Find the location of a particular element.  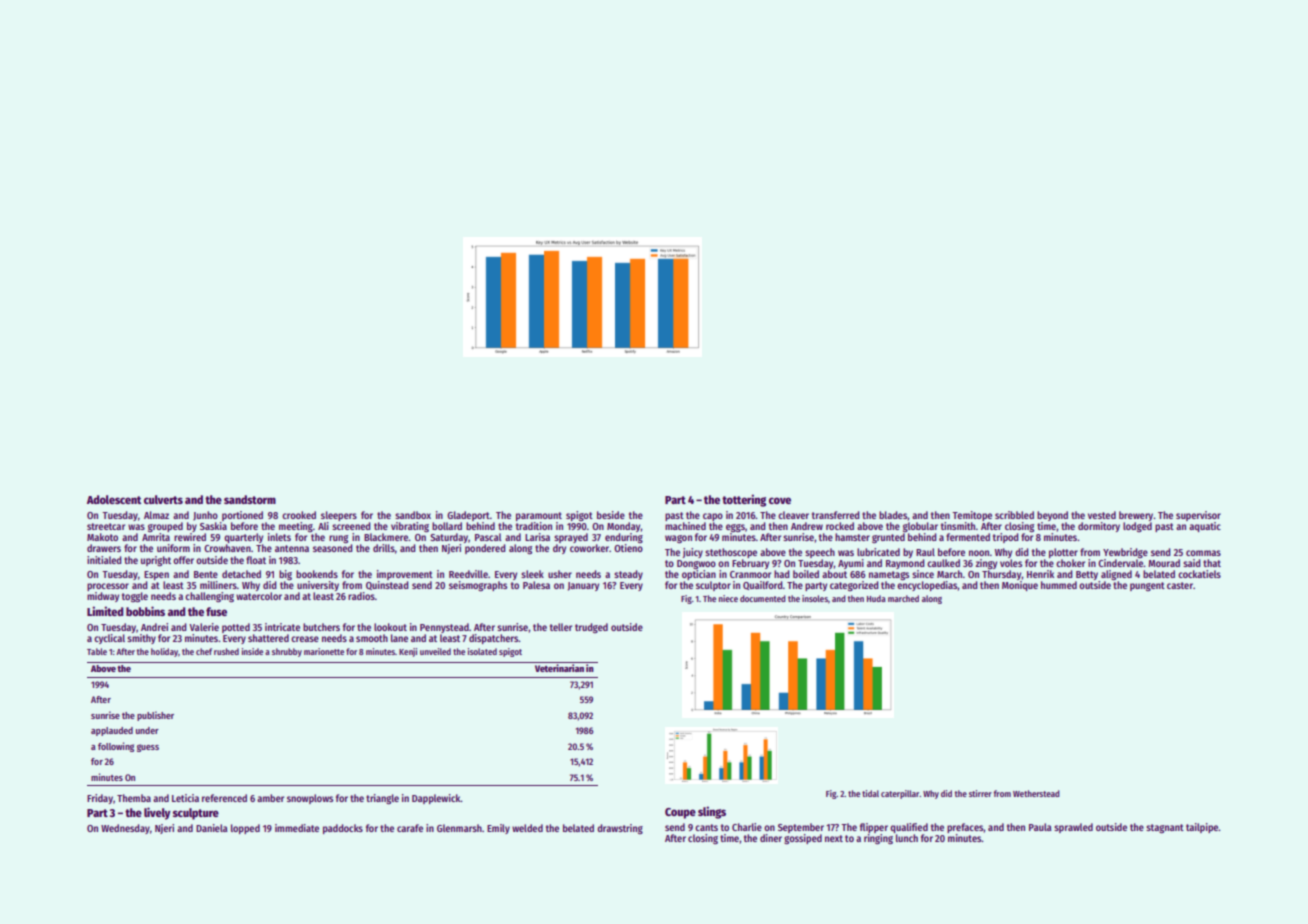

cove is located at coordinates (780, 500).
